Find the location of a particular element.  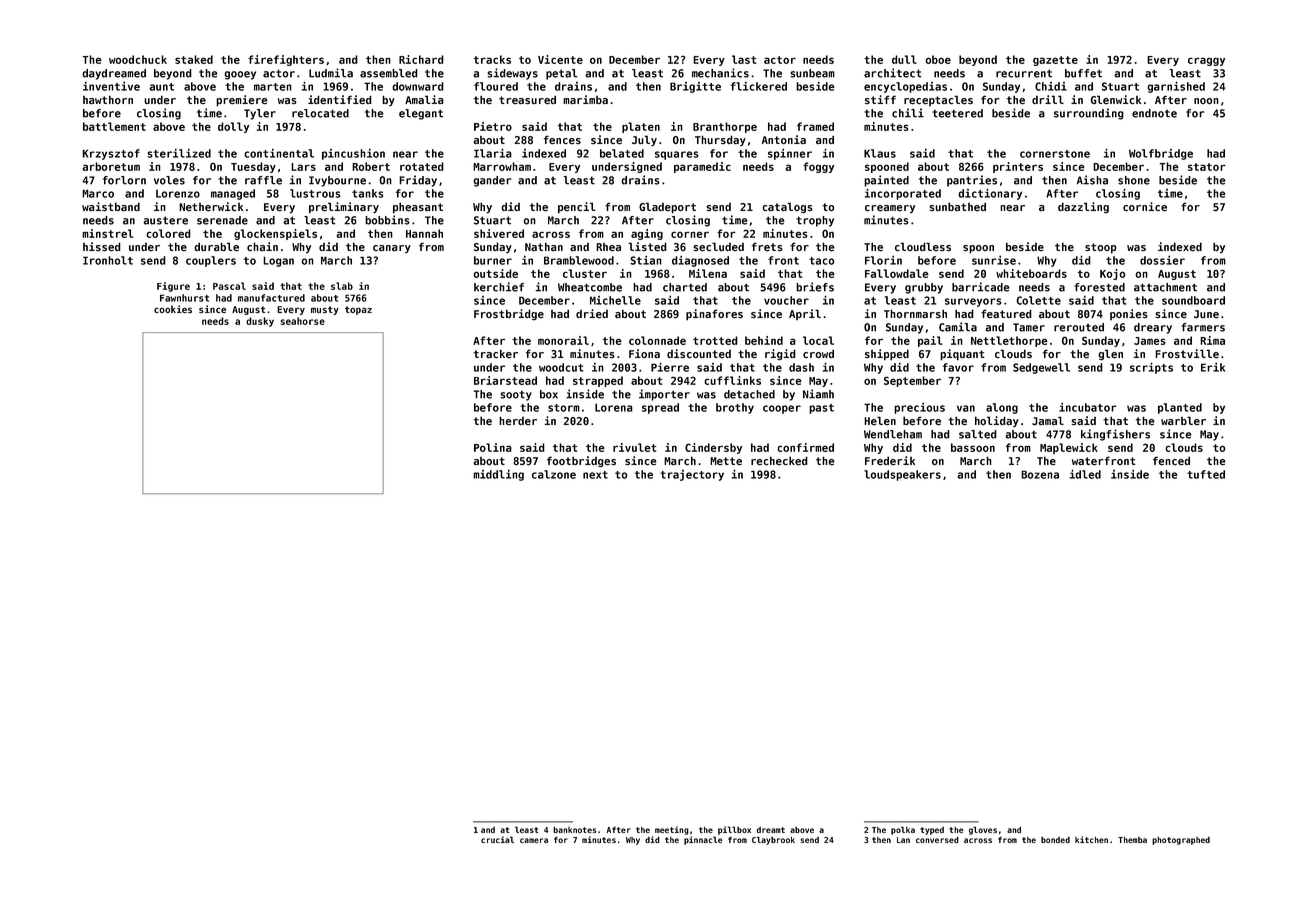

dreamt is located at coordinates (771, 830).
